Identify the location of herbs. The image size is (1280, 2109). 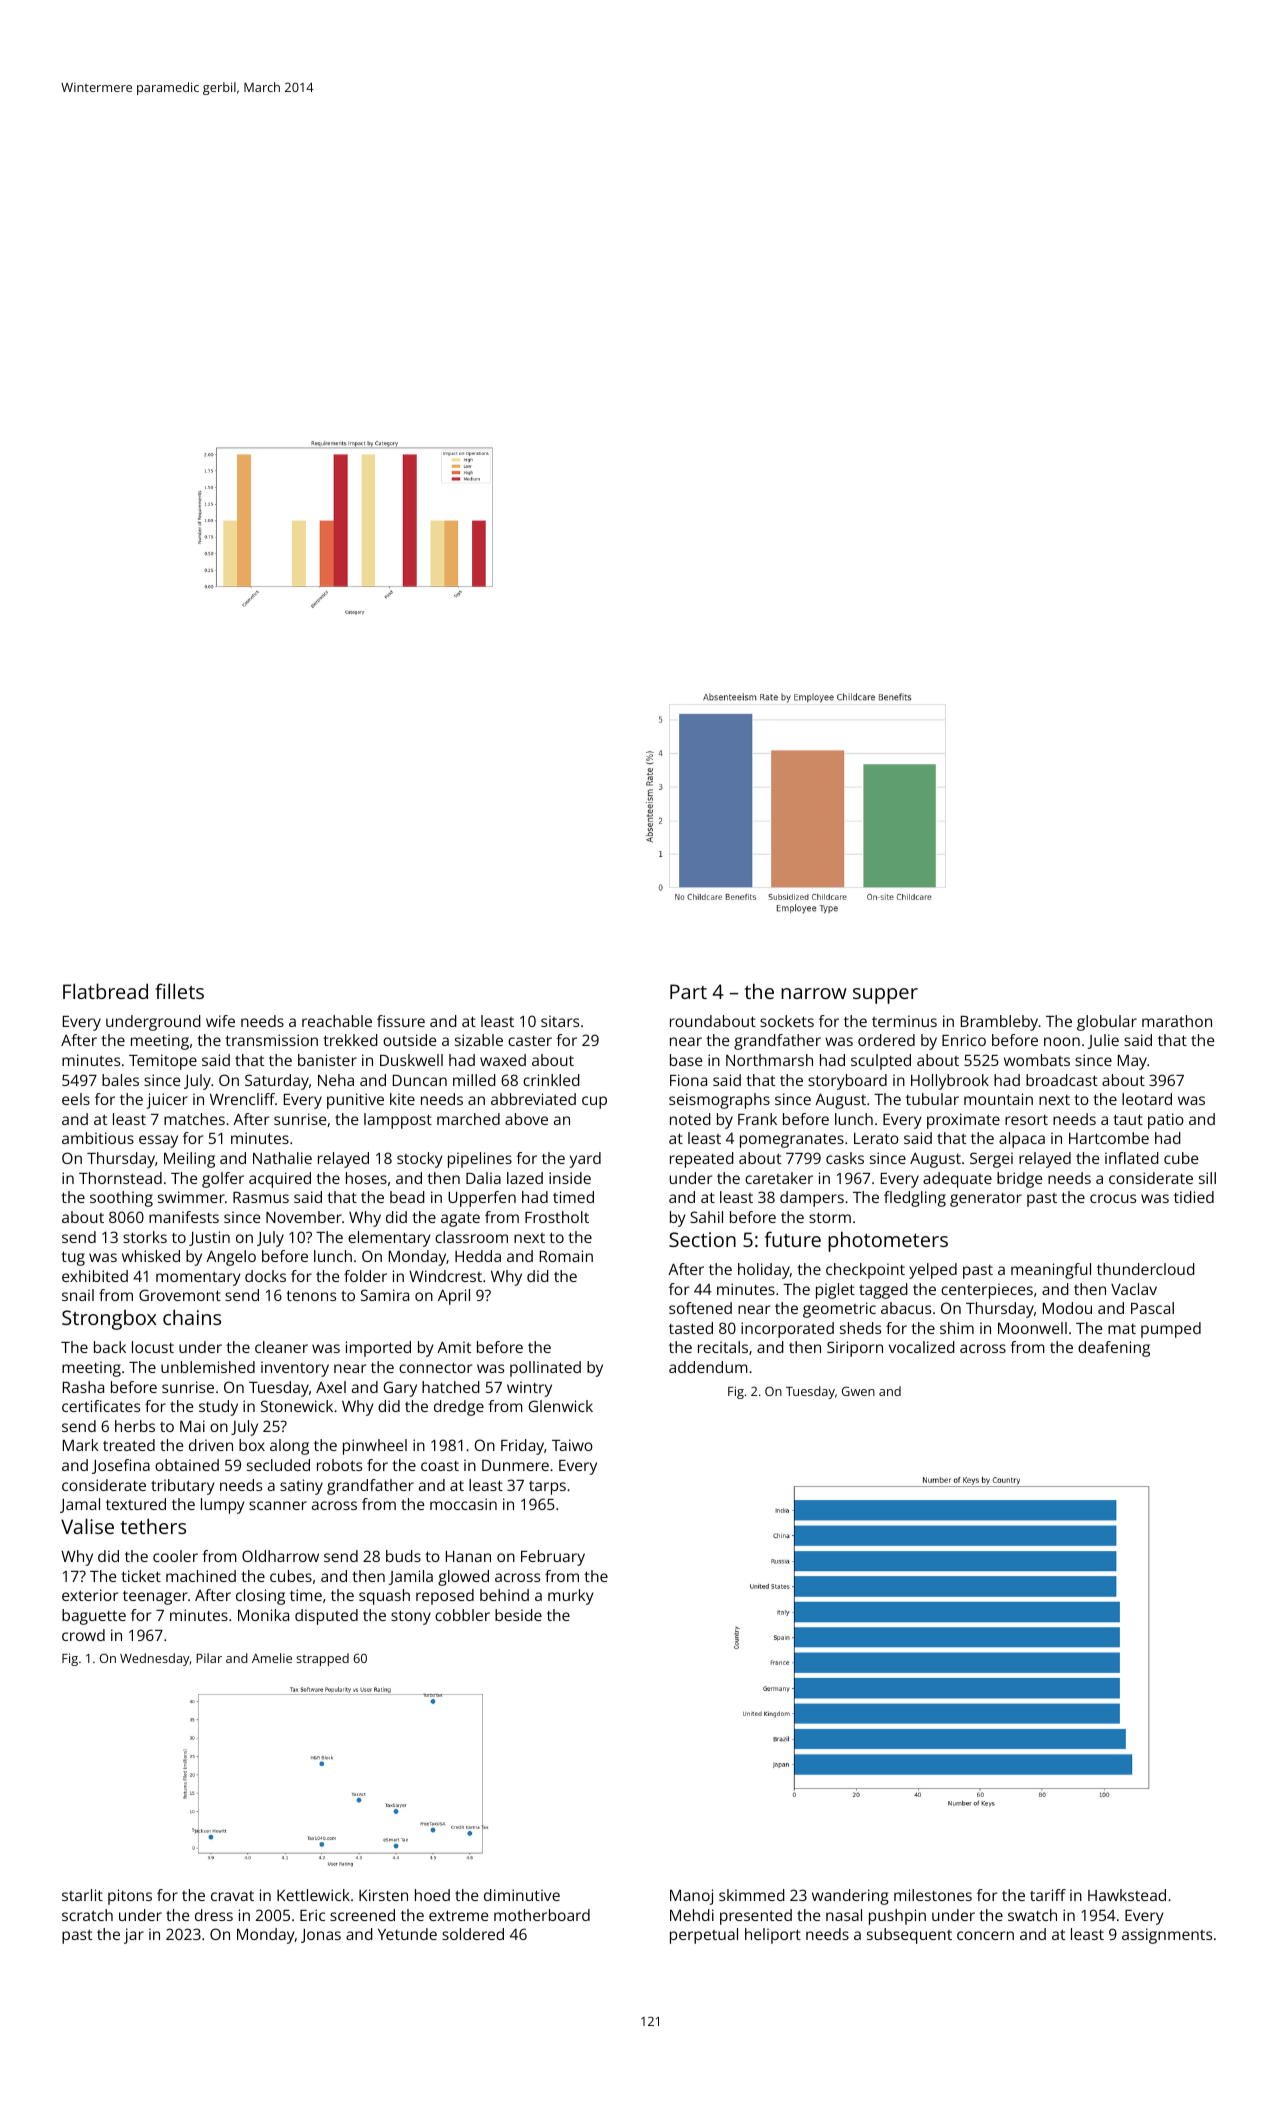
(135, 1426).
